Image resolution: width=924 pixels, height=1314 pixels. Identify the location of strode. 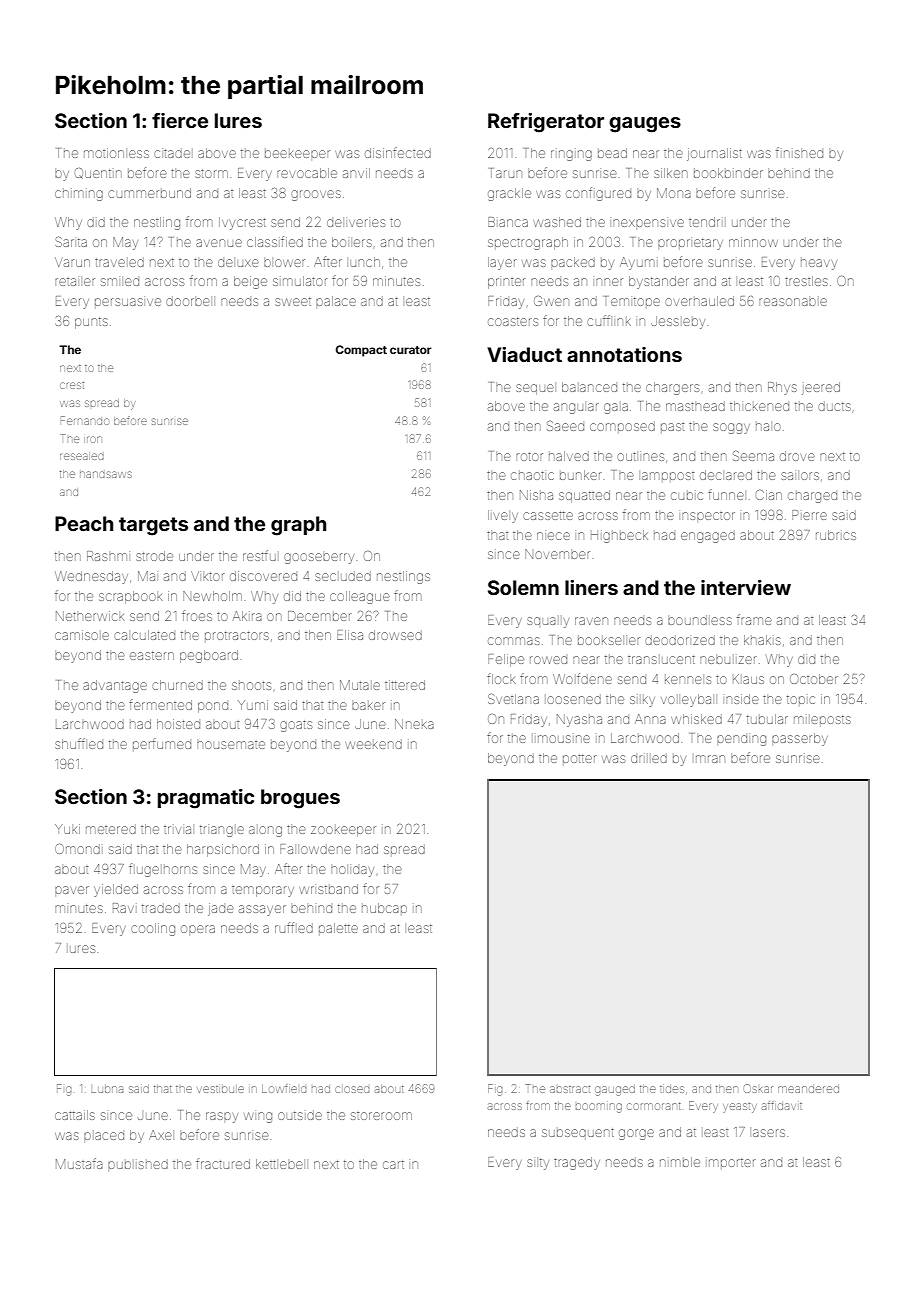
(154, 556).
